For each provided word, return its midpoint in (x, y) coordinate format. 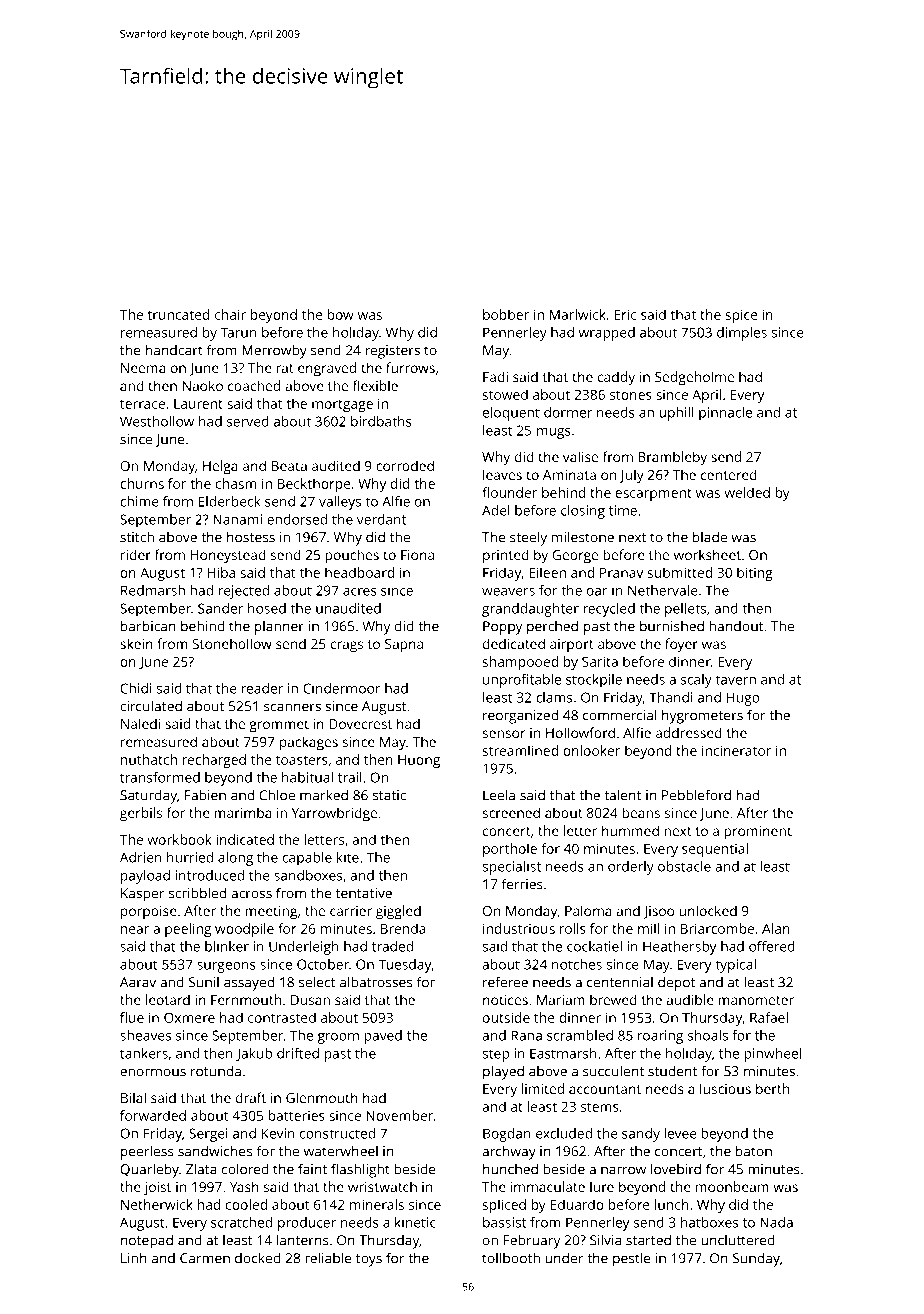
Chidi (136, 688)
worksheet (707, 554)
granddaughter (530, 610)
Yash (244, 1186)
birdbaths (381, 421)
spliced (504, 1206)
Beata (289, 466)
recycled (609, 610)
